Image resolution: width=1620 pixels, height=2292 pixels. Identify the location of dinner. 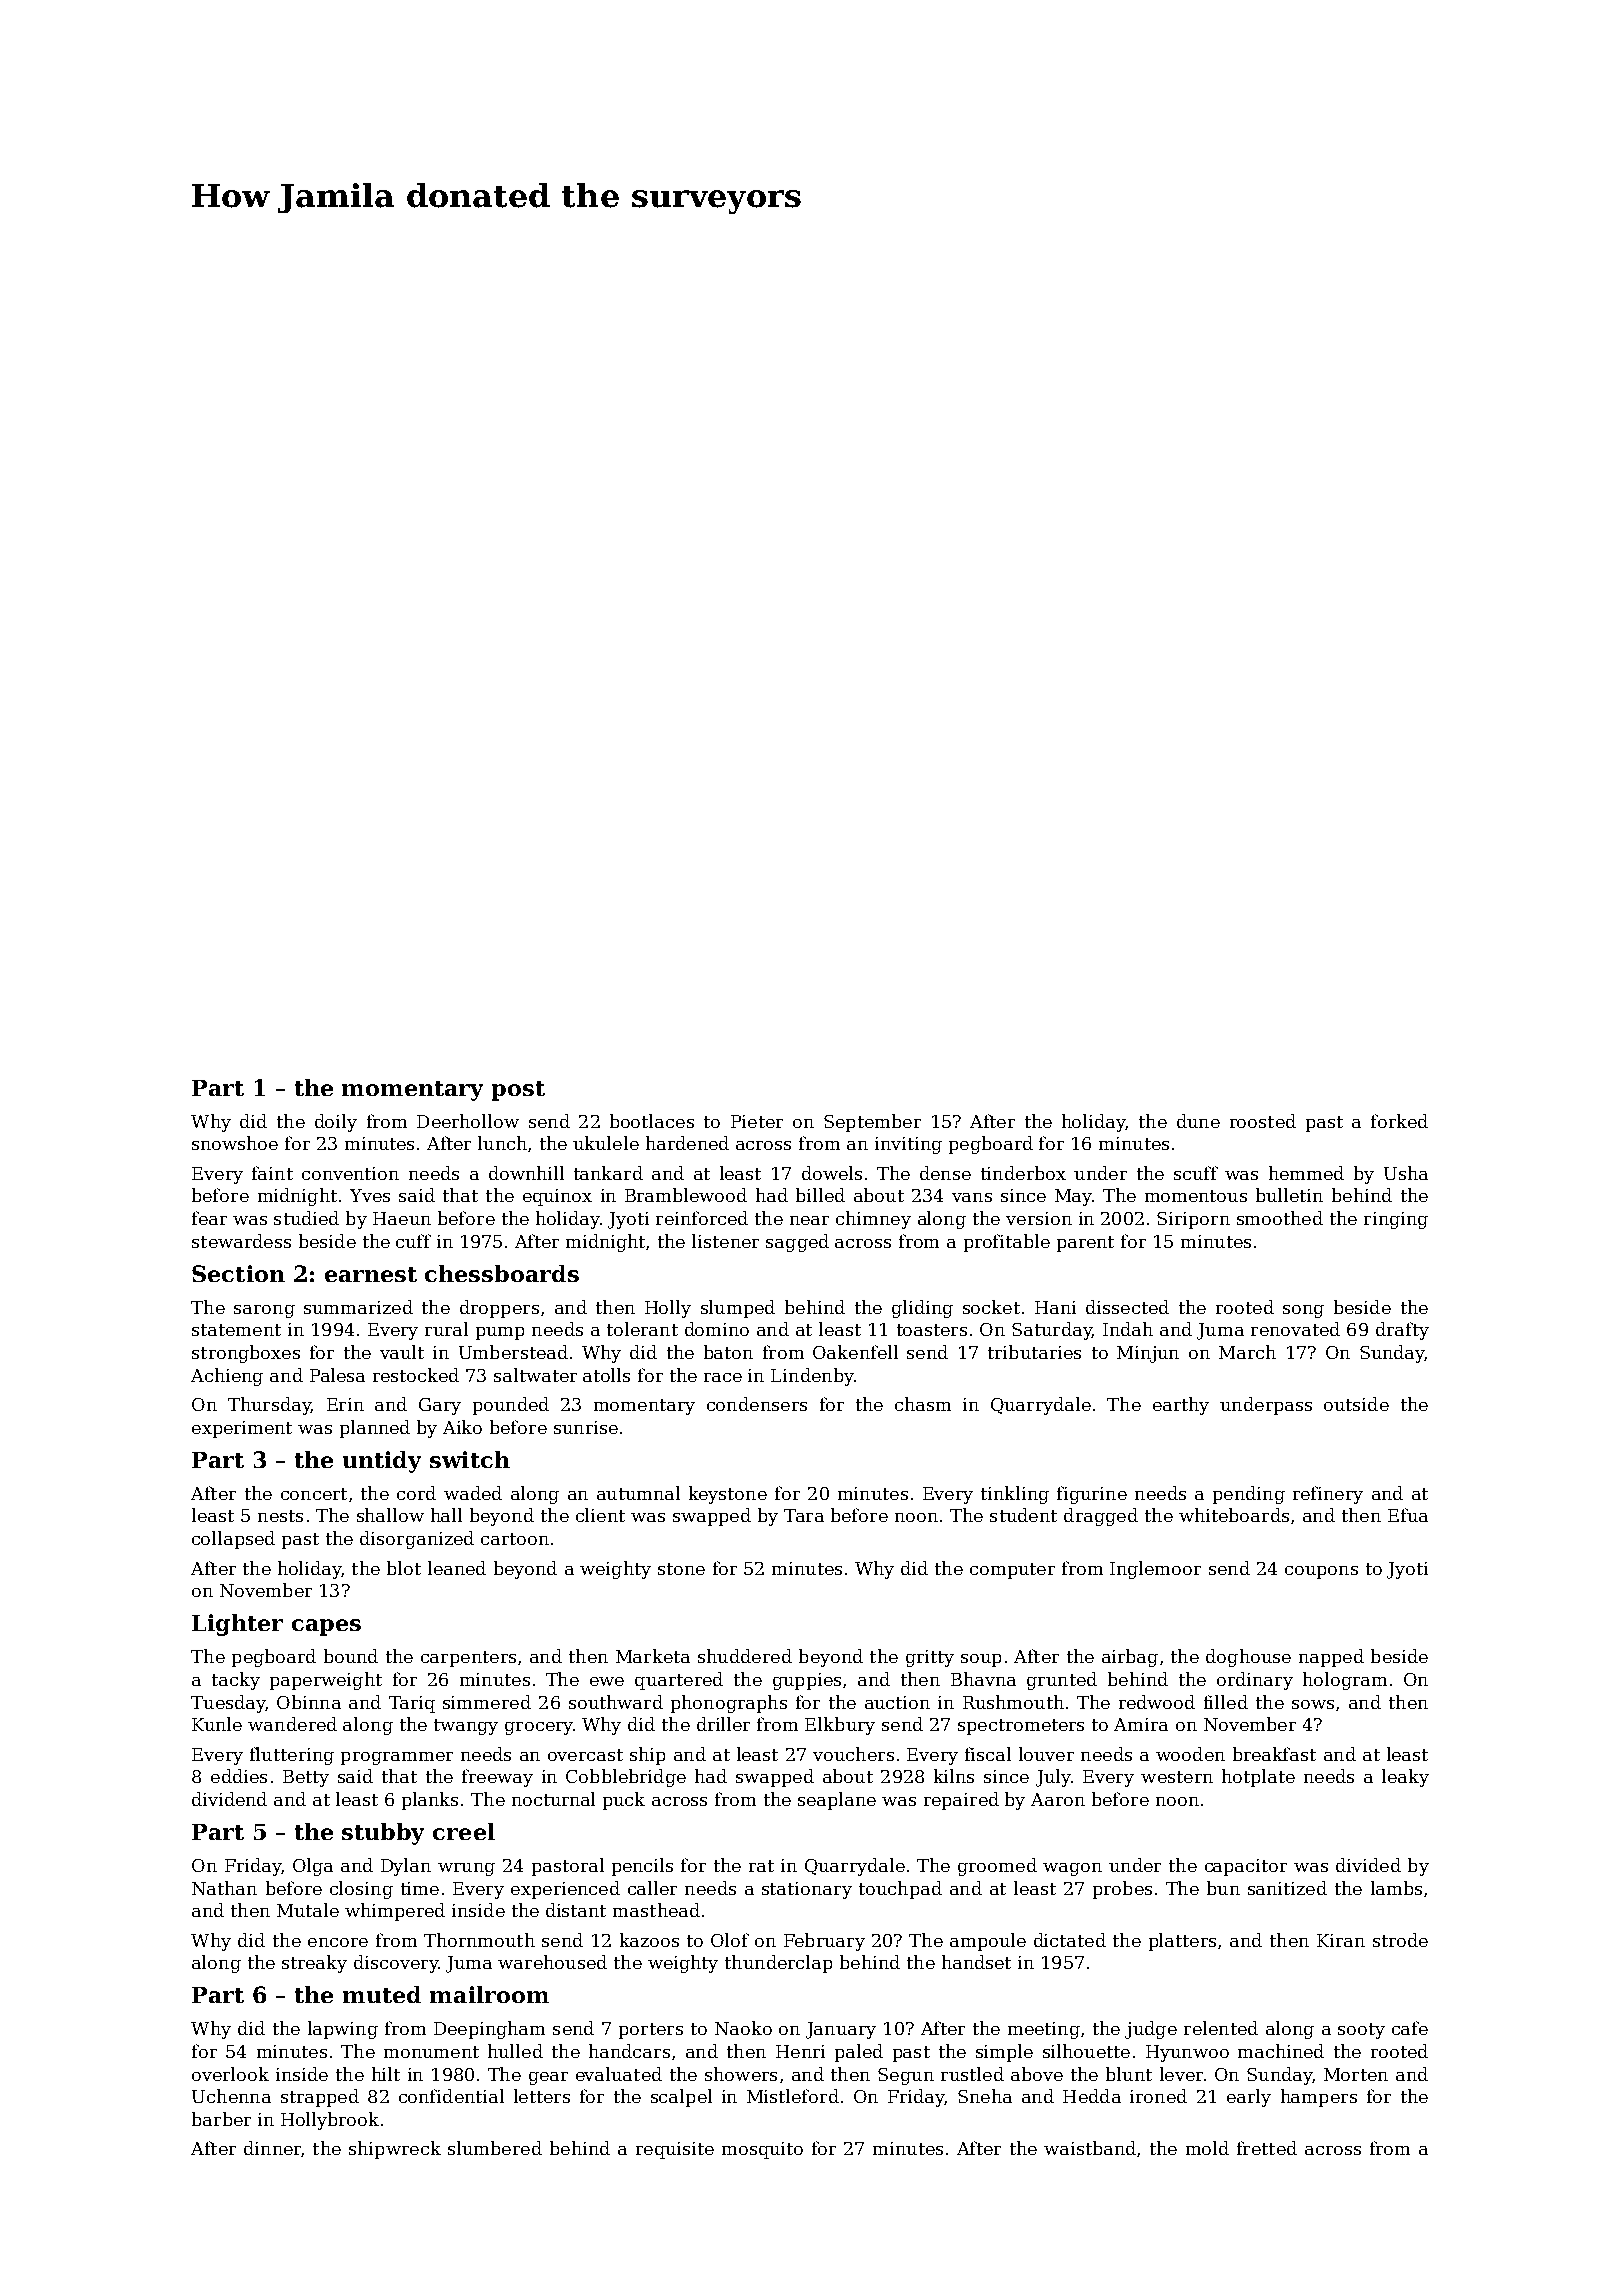
(272, 2148).
